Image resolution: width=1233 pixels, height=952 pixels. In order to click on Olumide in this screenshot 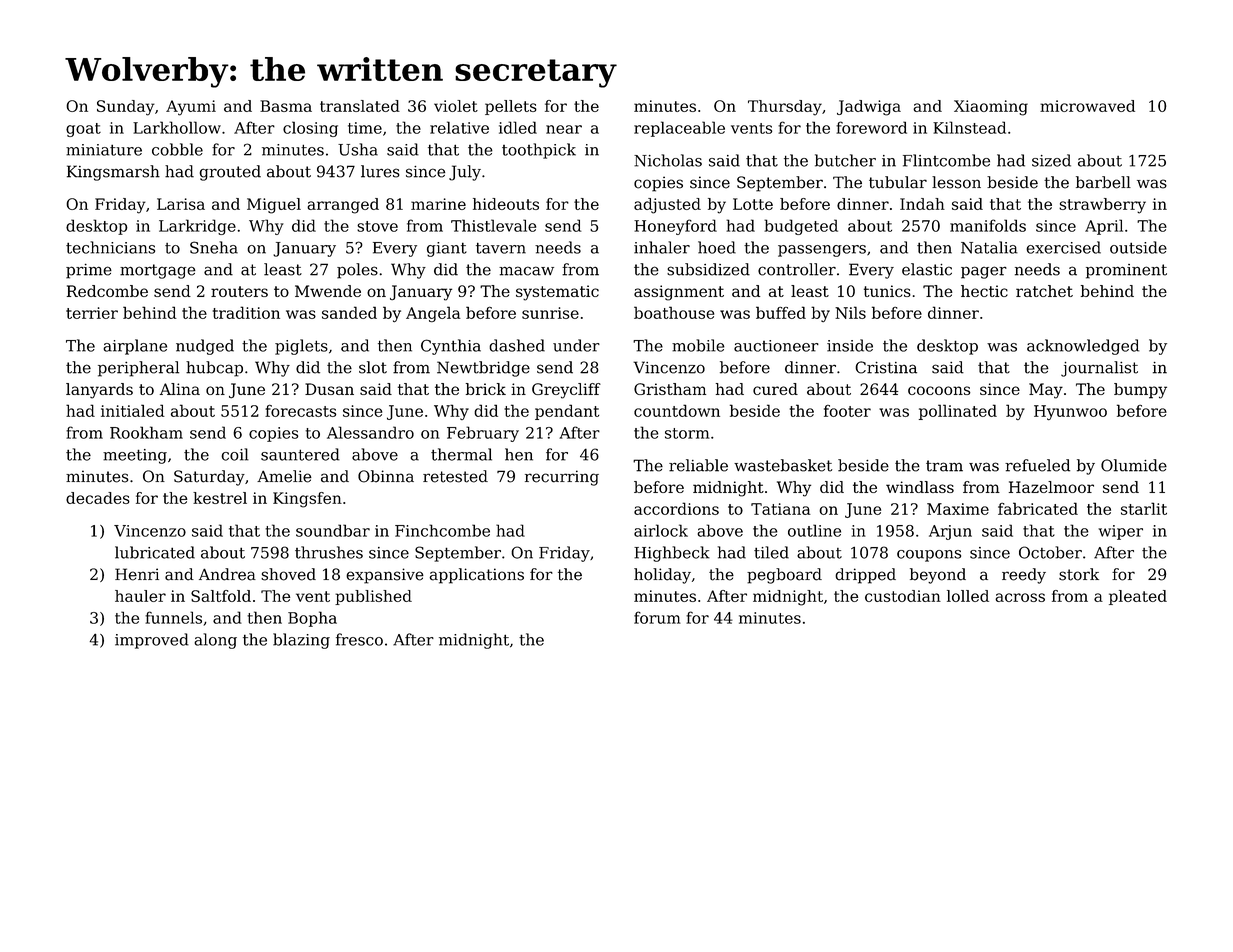, I will do `click(1134, 465)`.
